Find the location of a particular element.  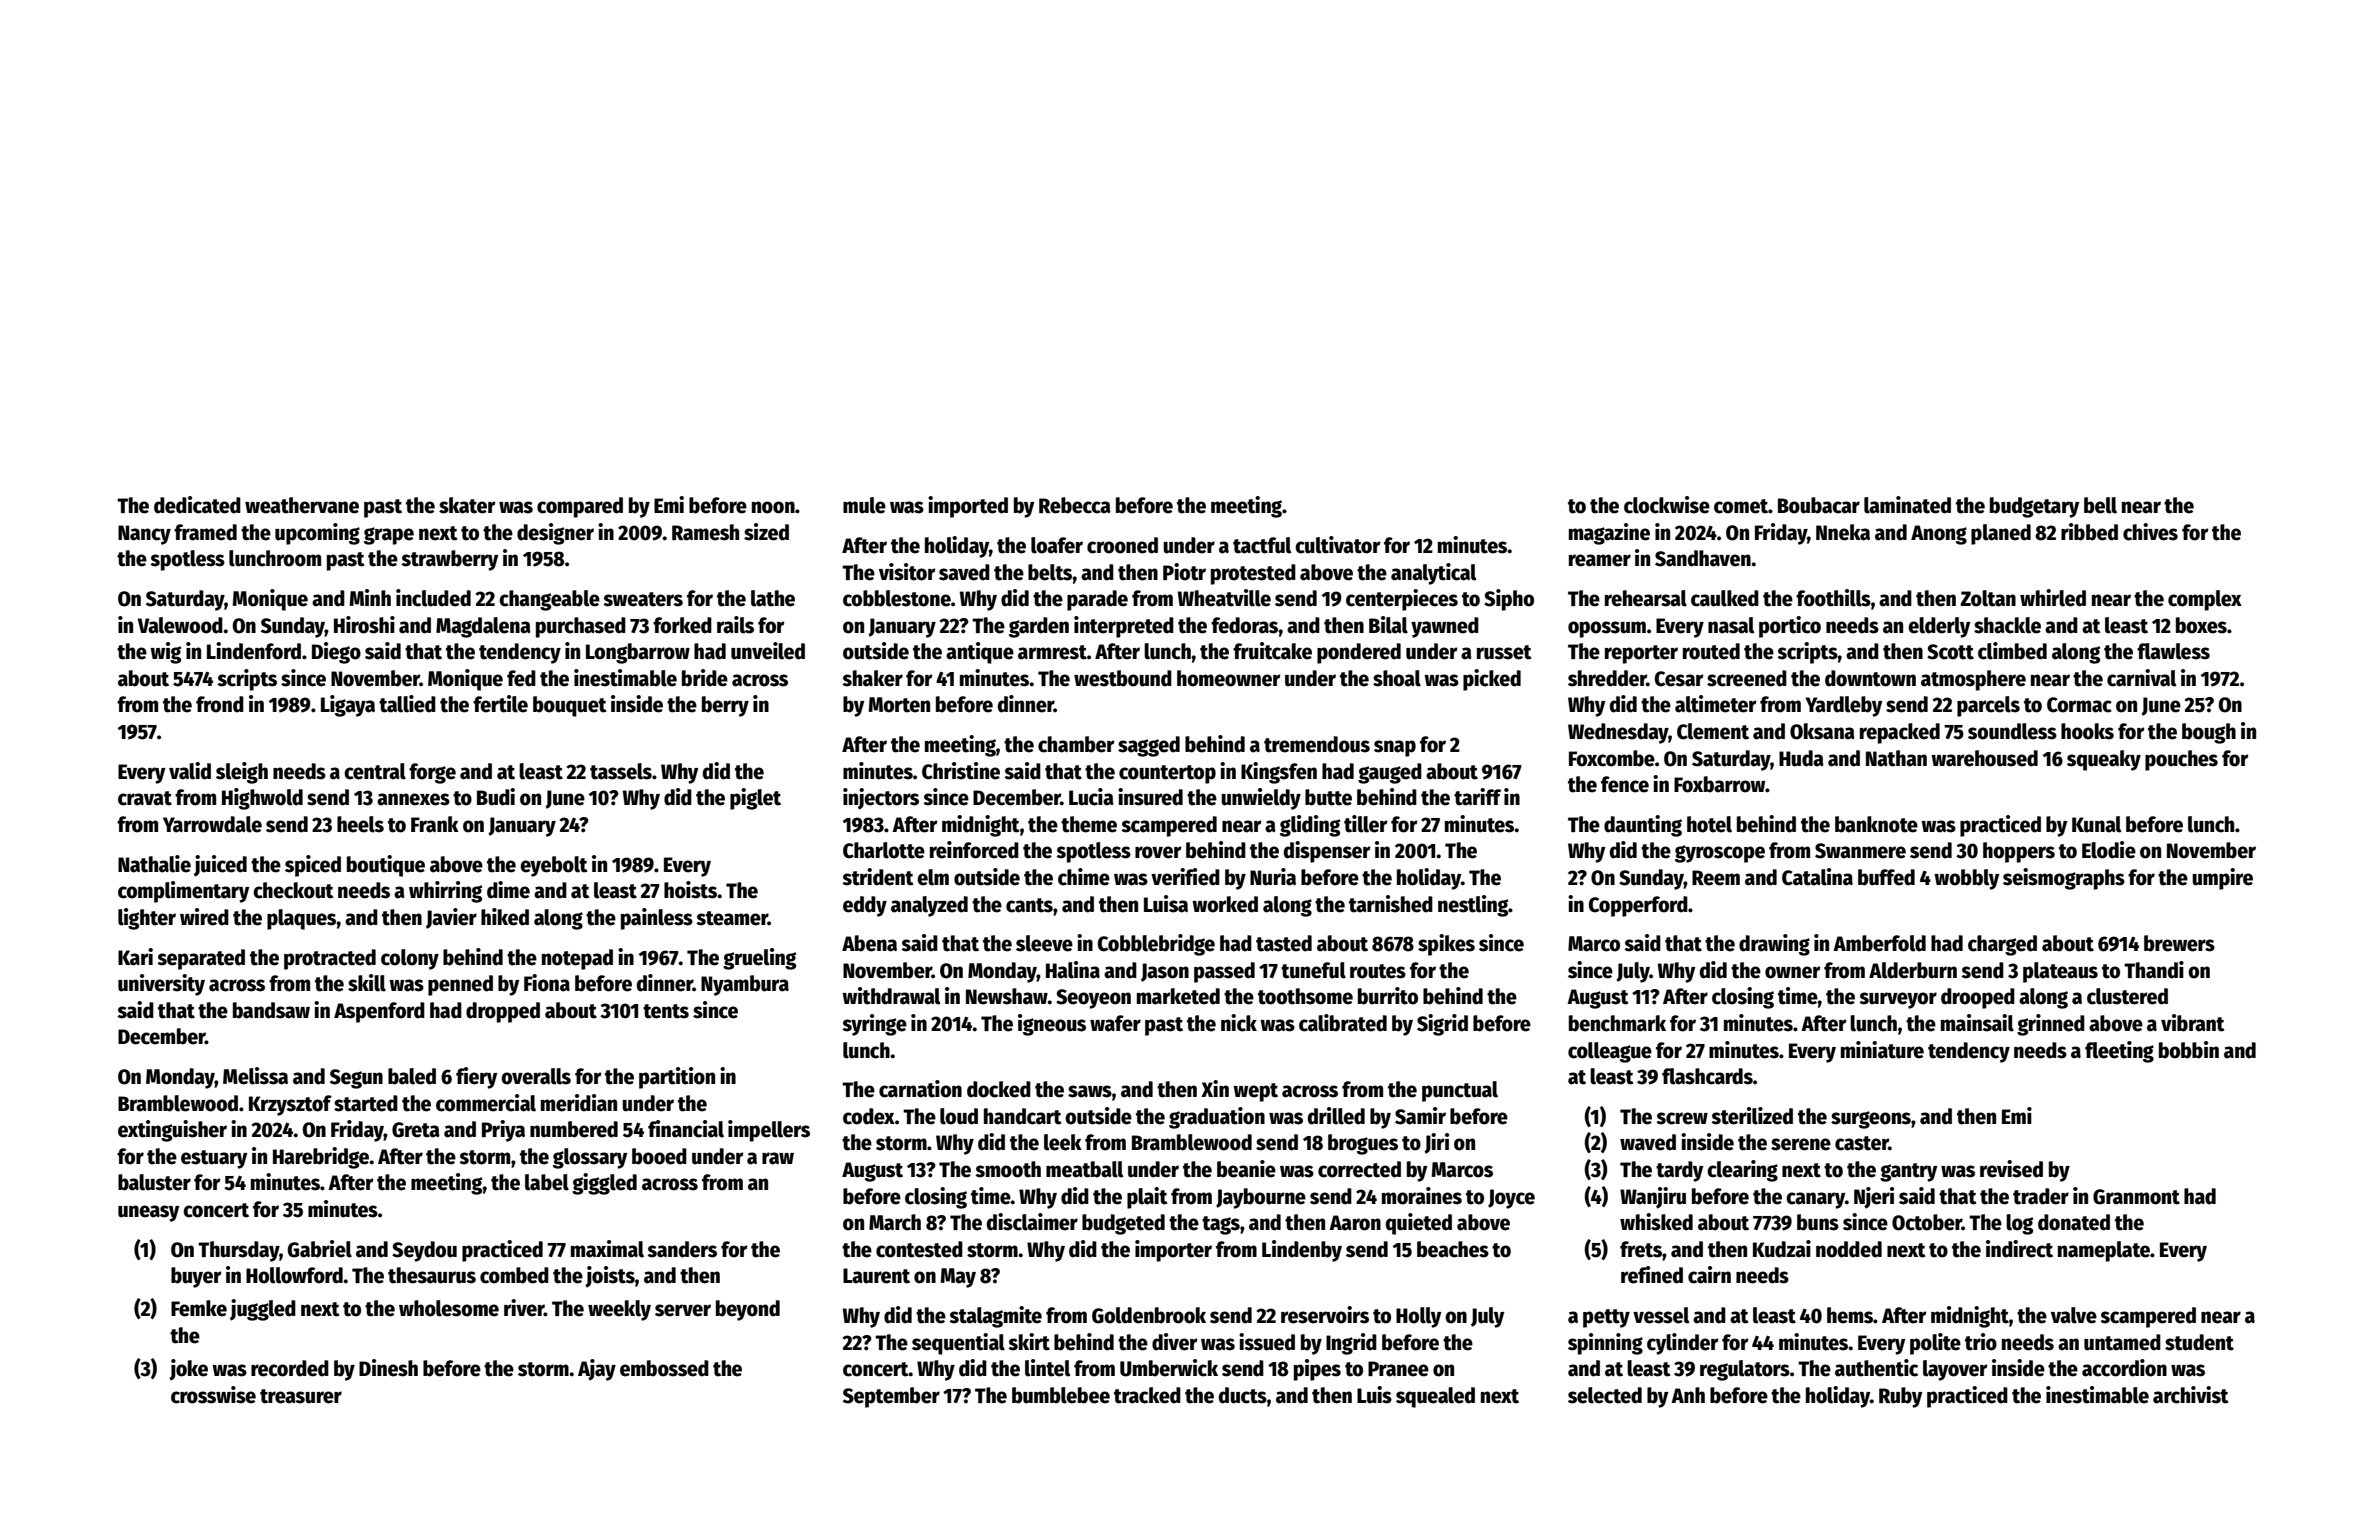

Sandhaven is located at coordinates (1703, 558).
